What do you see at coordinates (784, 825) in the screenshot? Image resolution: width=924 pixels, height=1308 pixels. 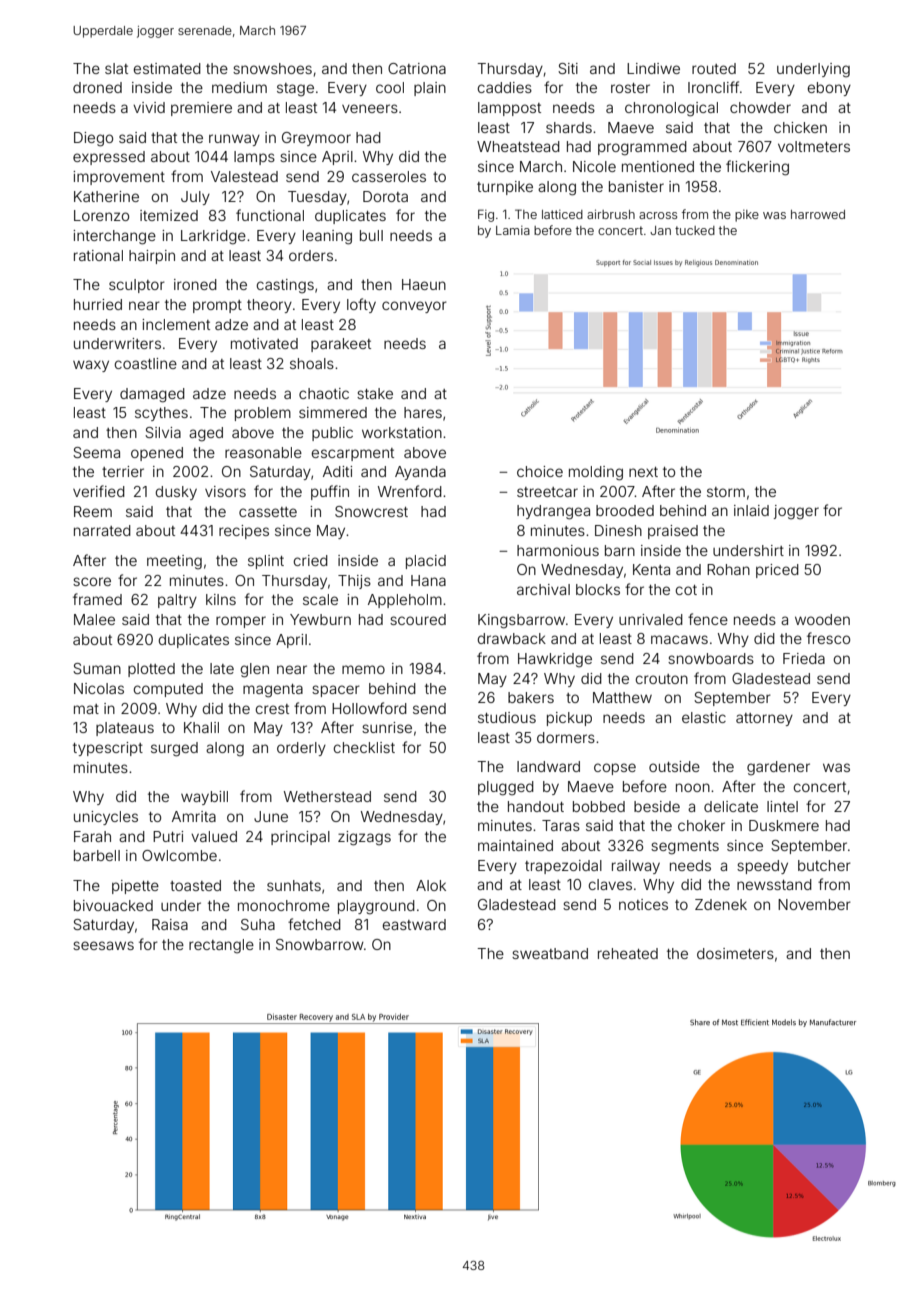 I see `Duskmere` at bounding box center [784, 825].
